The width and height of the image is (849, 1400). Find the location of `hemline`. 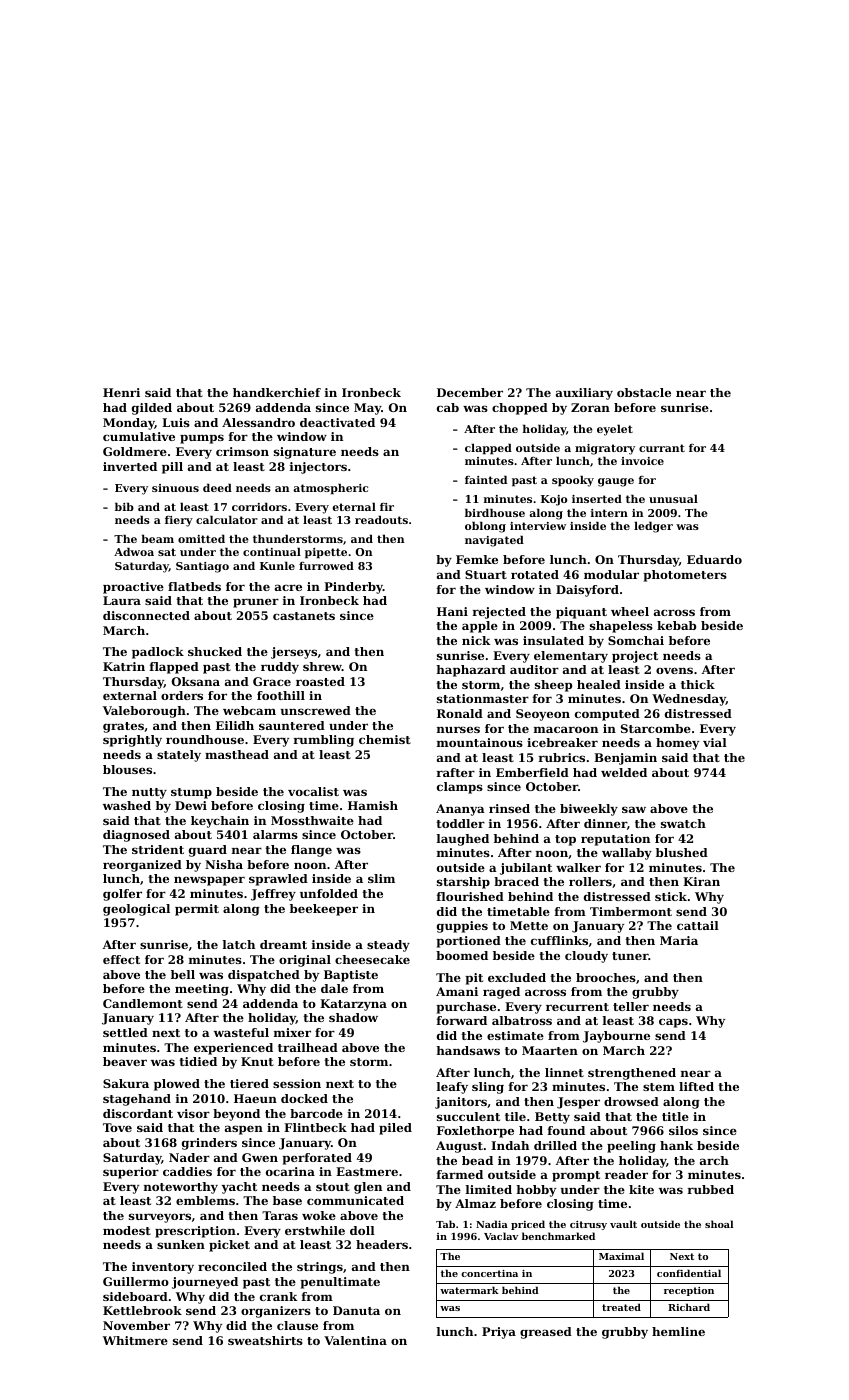

hemline is located at coordinates (678, 1331).
